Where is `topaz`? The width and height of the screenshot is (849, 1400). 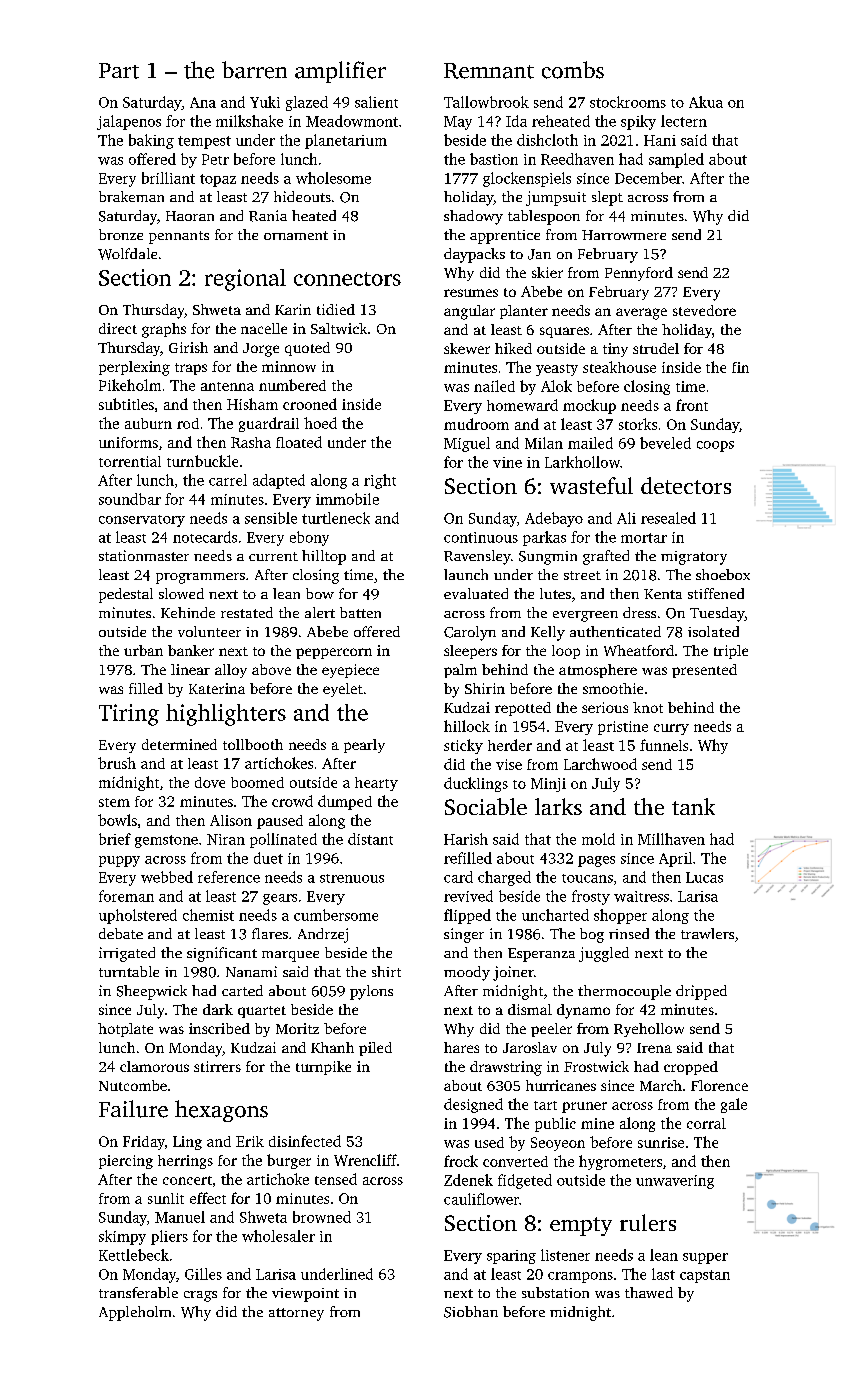 topaz is located at coordinates (218, 180).
